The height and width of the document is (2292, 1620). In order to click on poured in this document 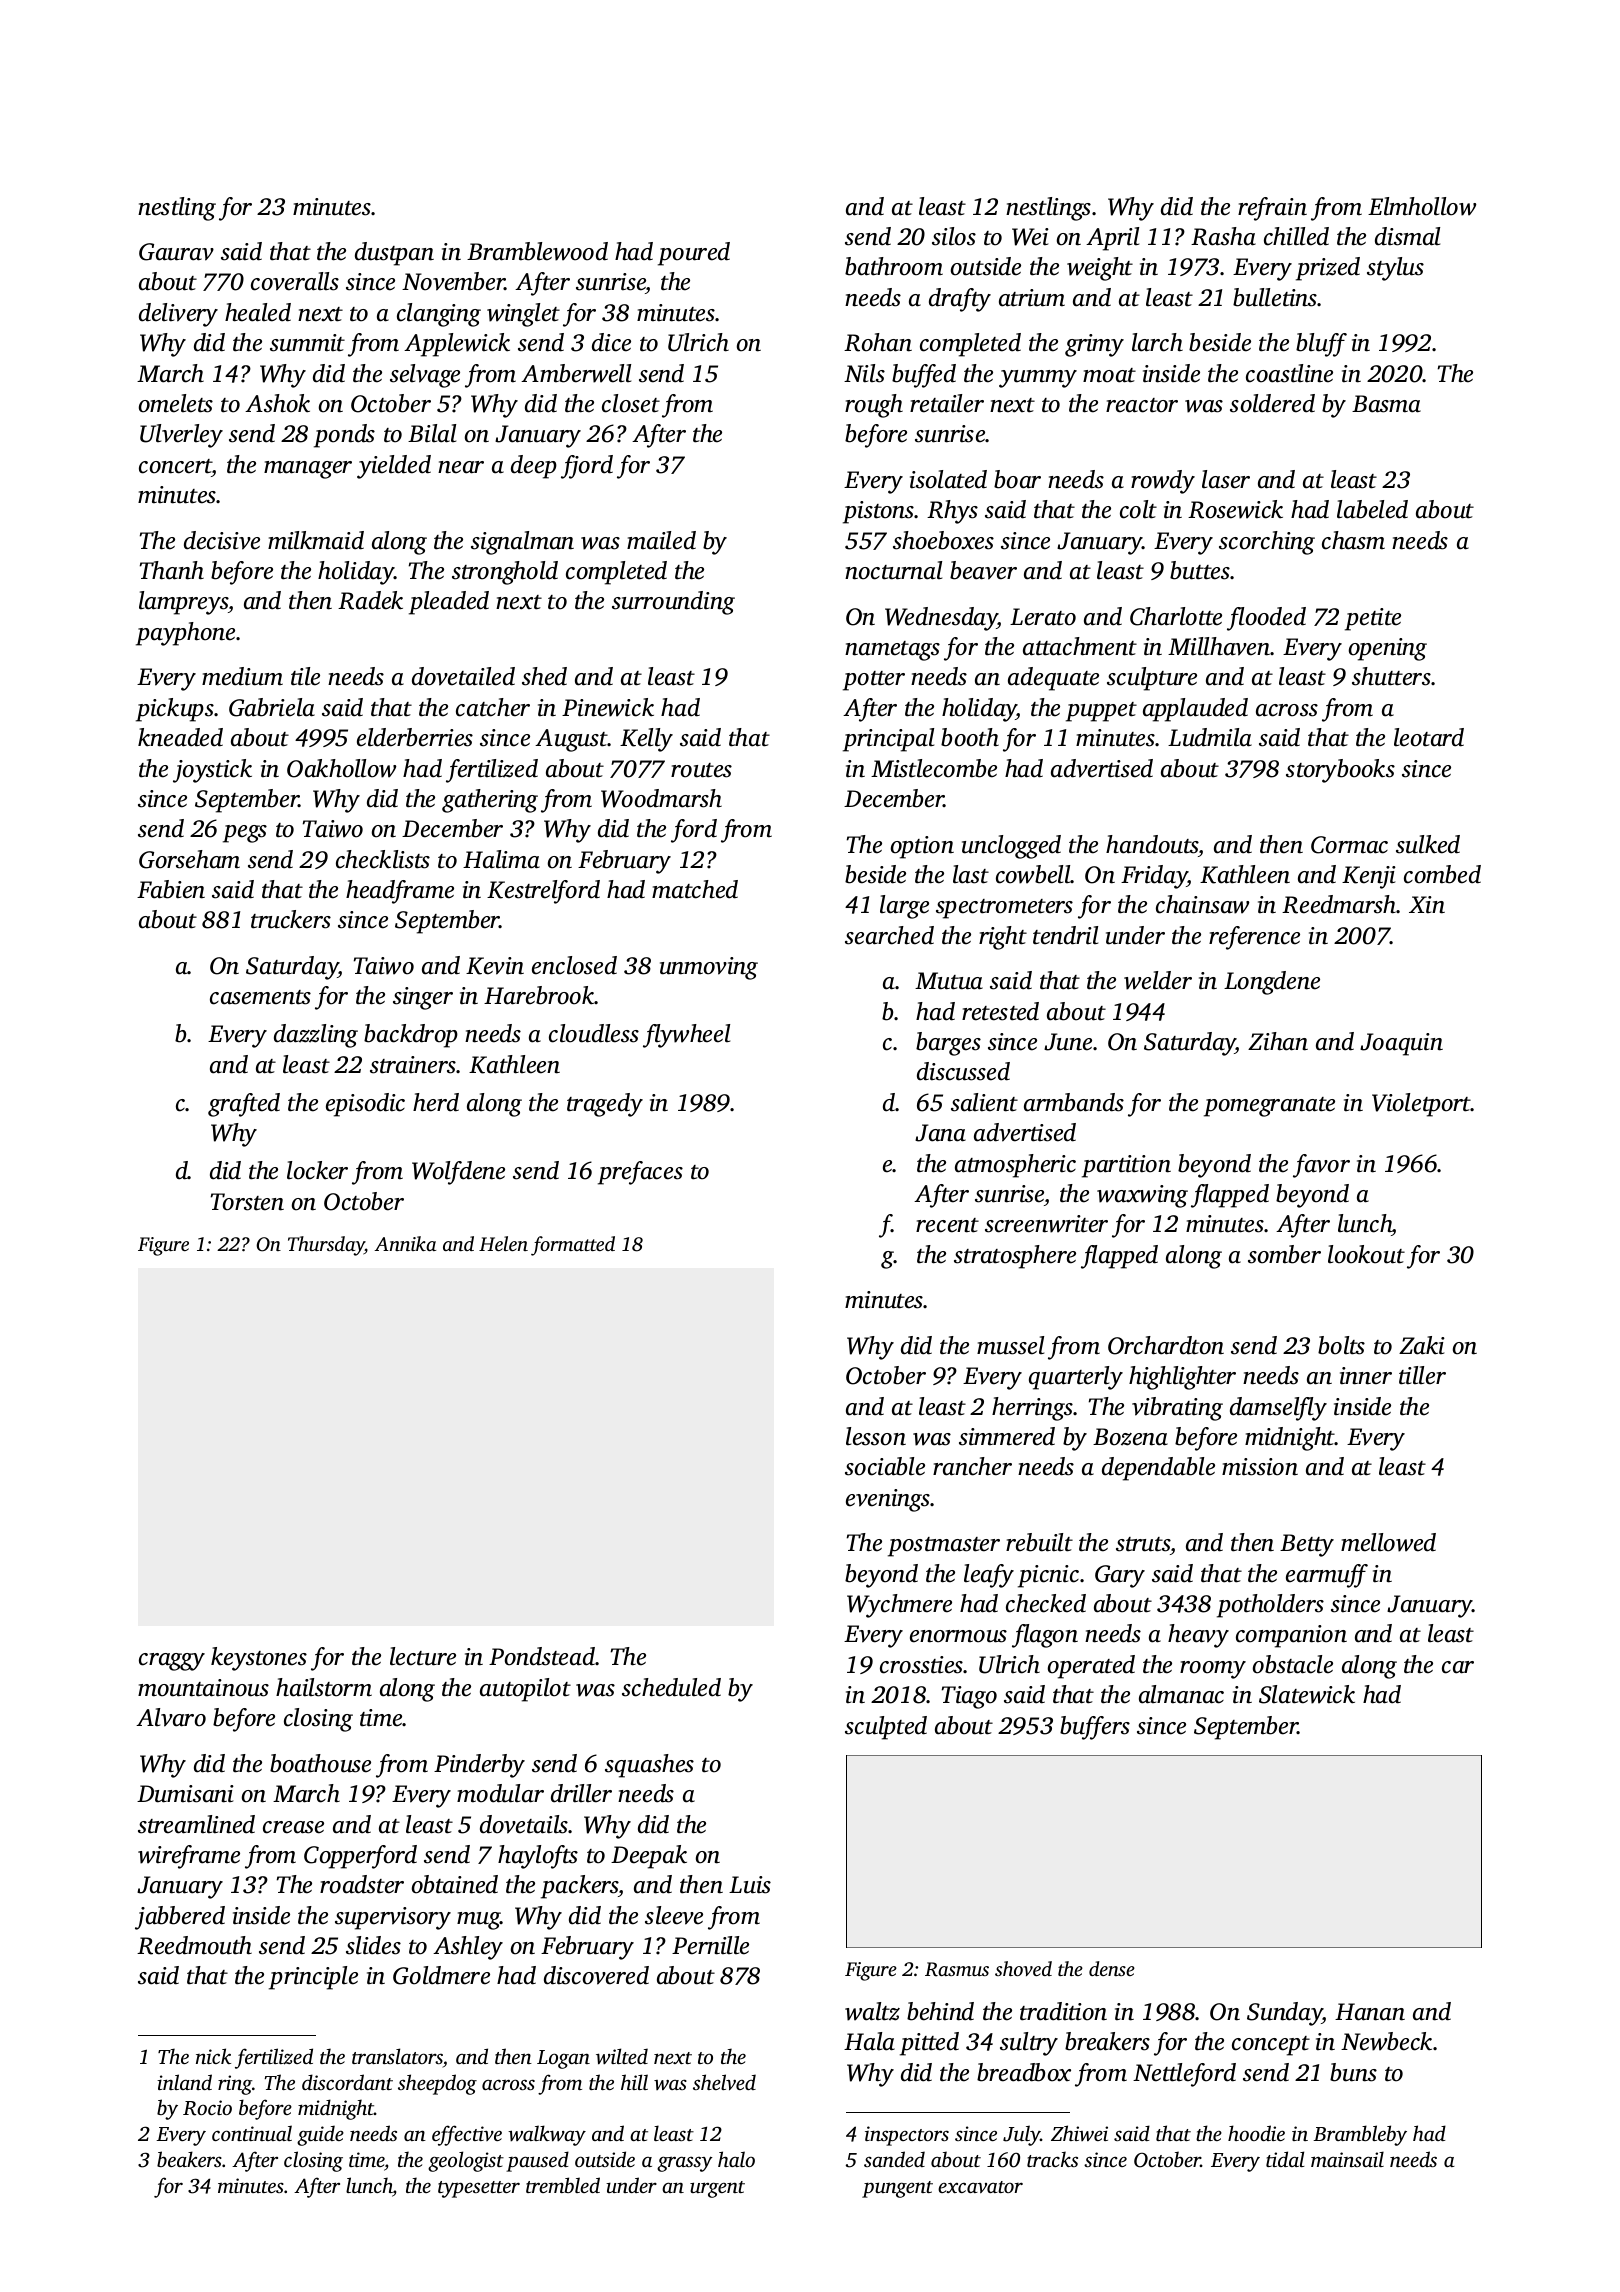, I will do `click(694, 254)`.
